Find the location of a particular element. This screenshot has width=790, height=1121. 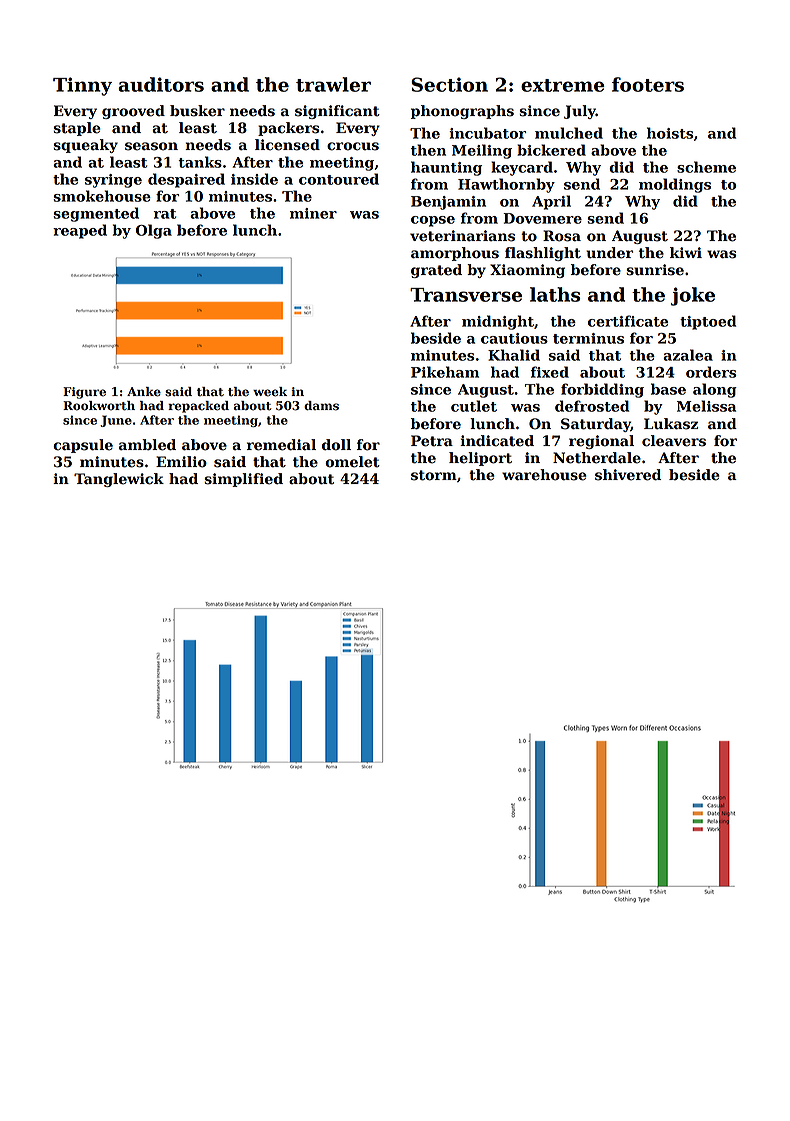

Netherdale is located at coordinates (597, 458).
